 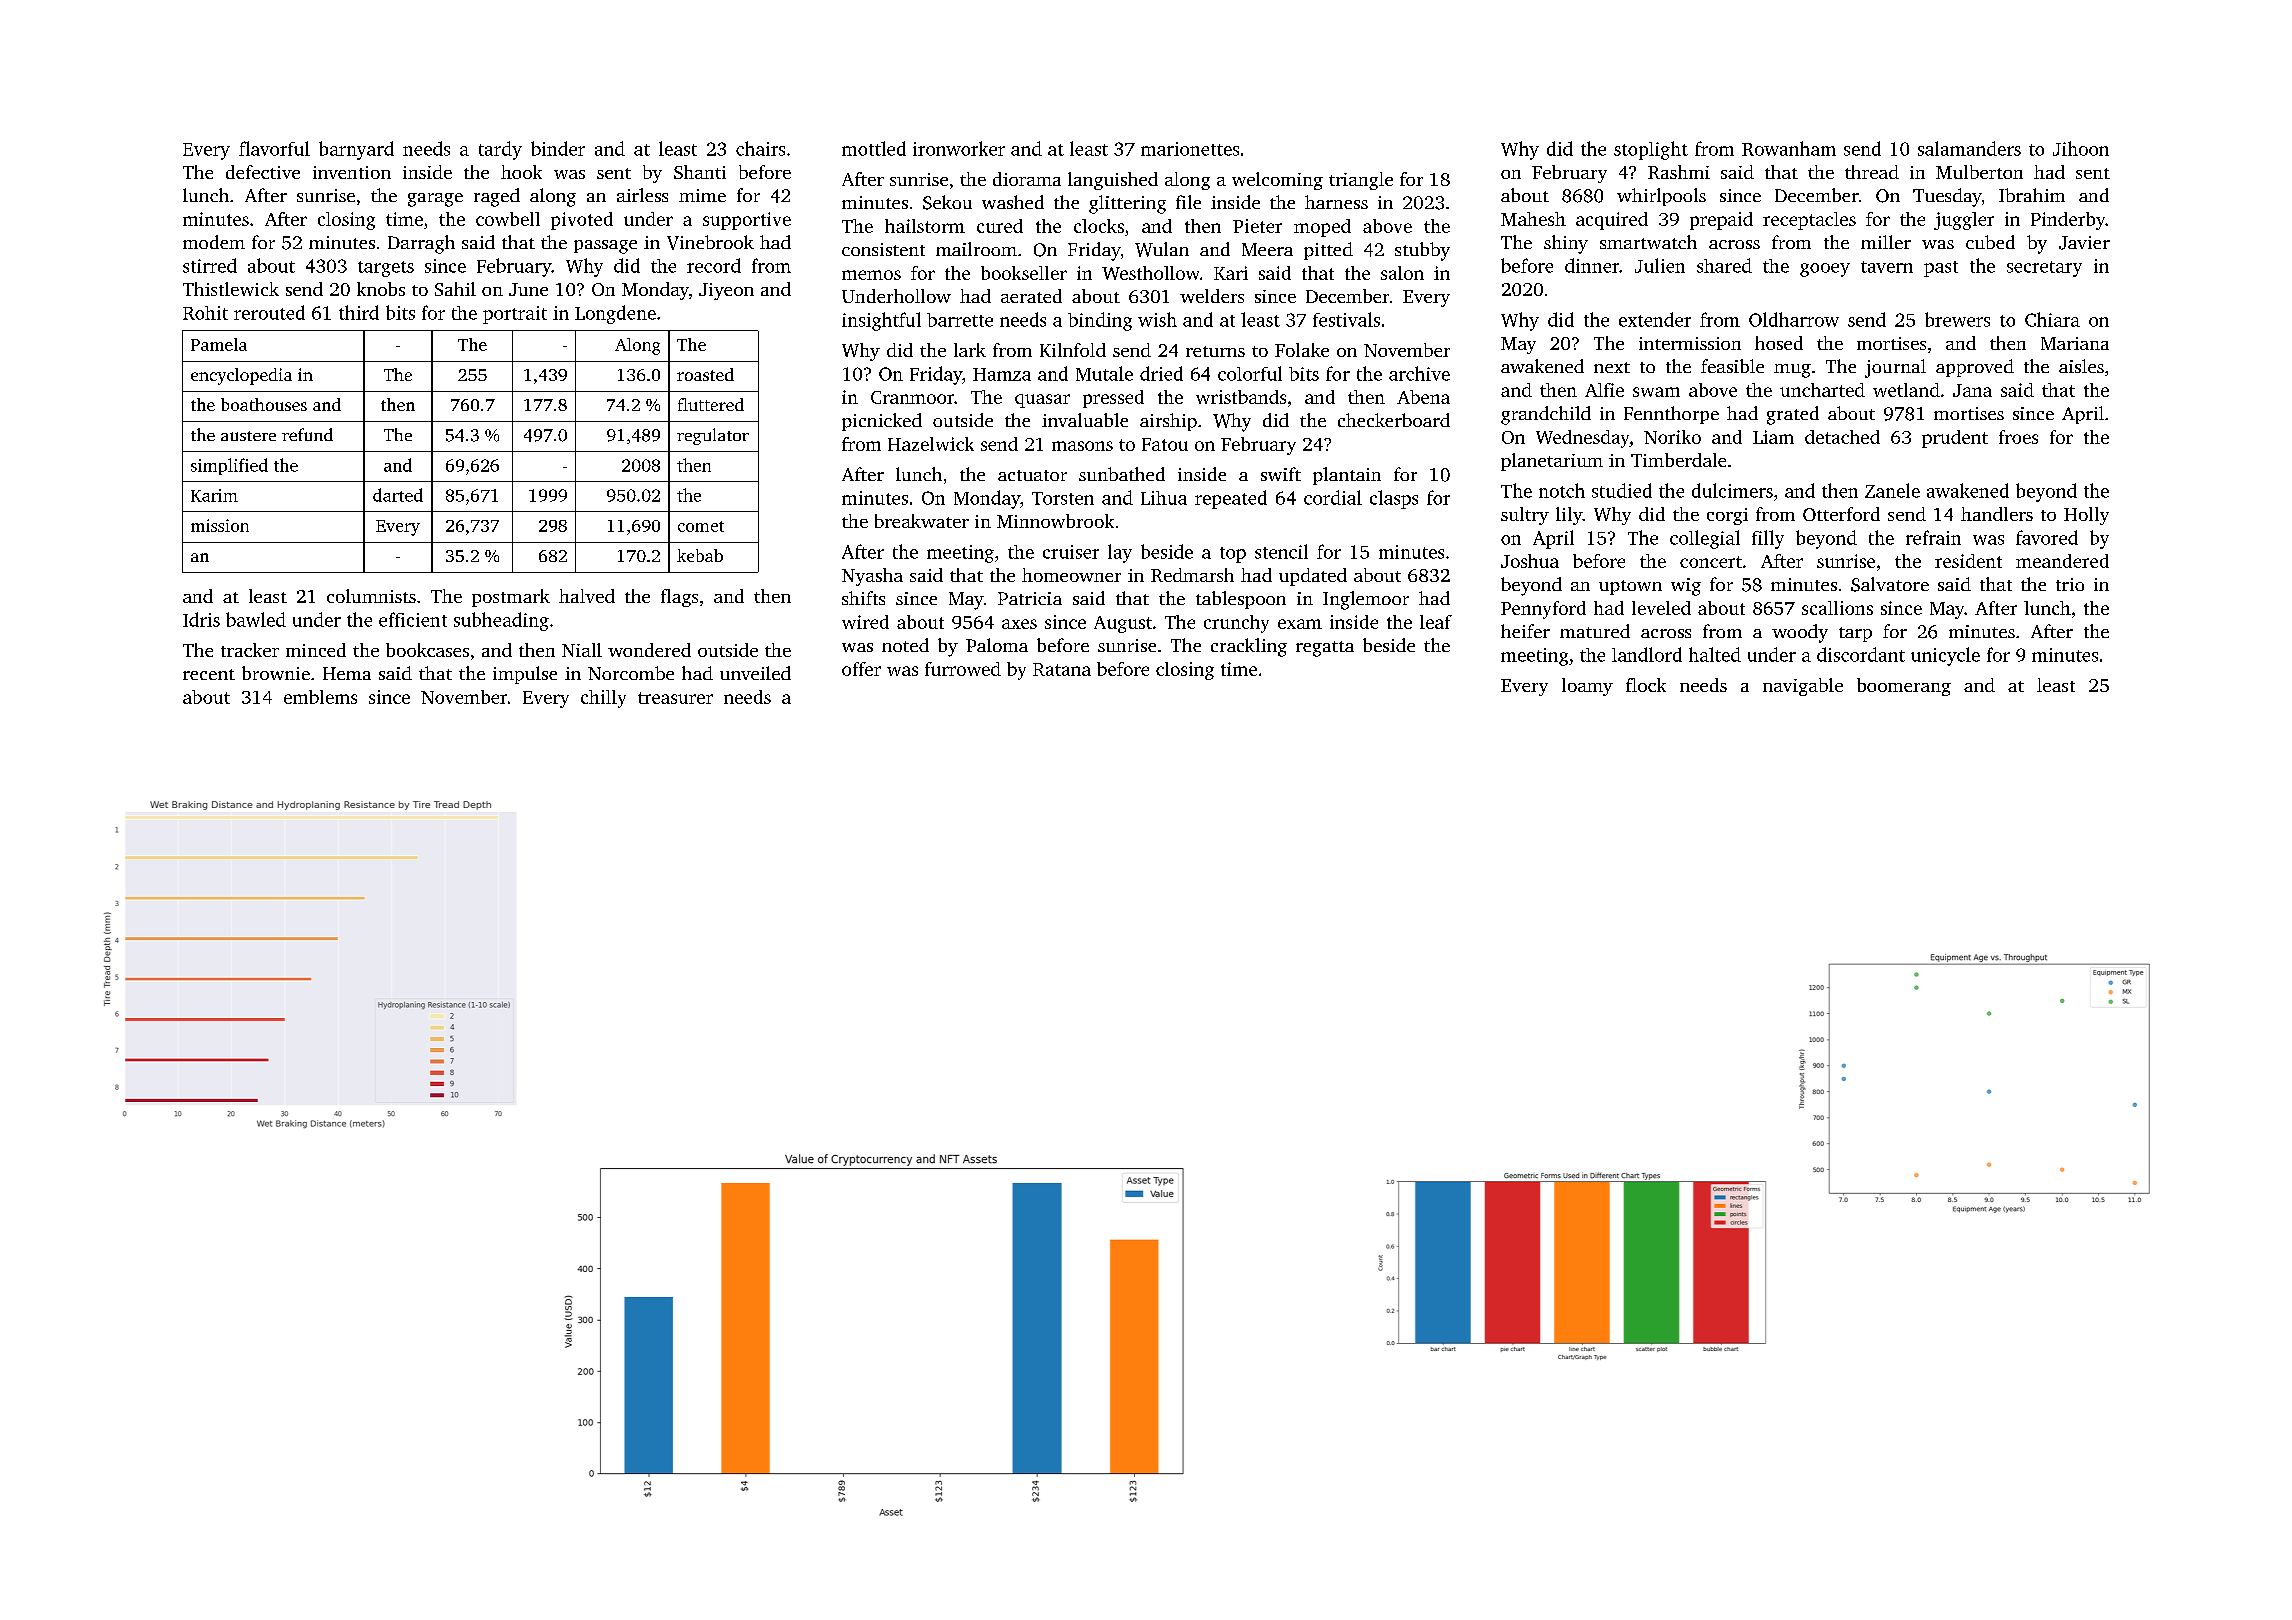 I want to click on airship, so click(x=1168, y=422).
